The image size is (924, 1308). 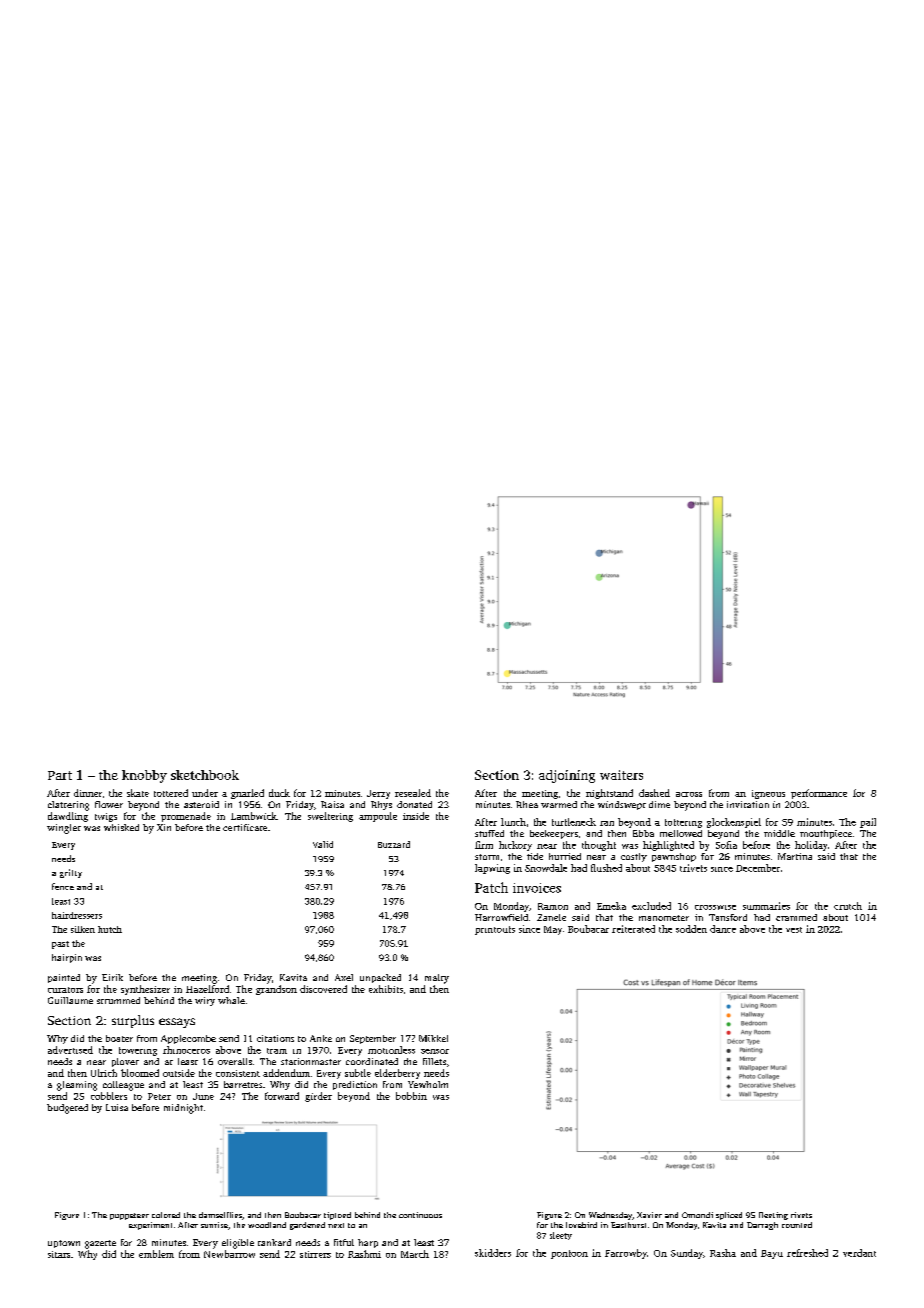 What do you see at coordinates (282, 1096) in the screenshot?
I see `forward` at bounding box center [282, 1096].
